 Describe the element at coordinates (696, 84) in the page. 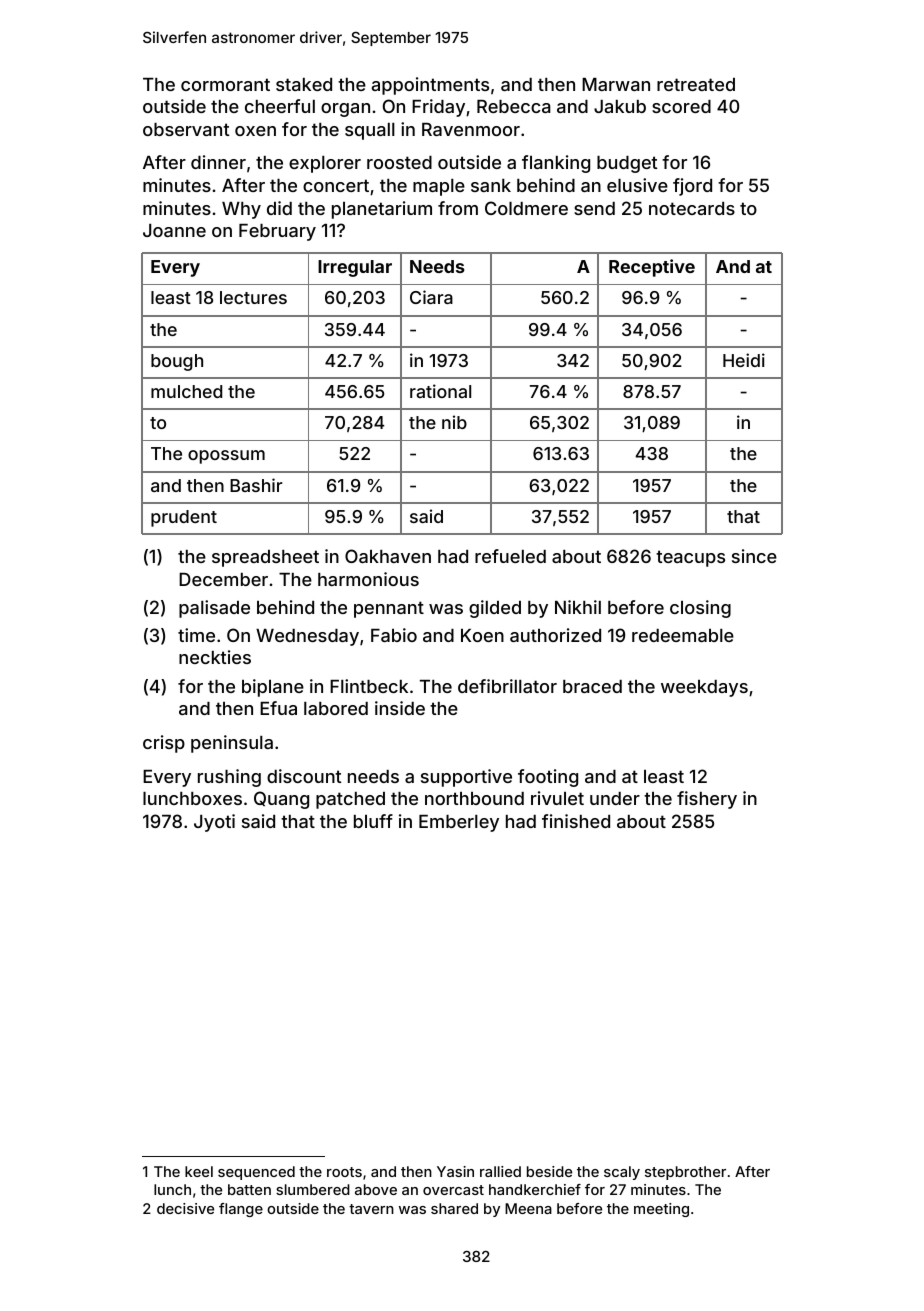

I see `retreated` at that location.
